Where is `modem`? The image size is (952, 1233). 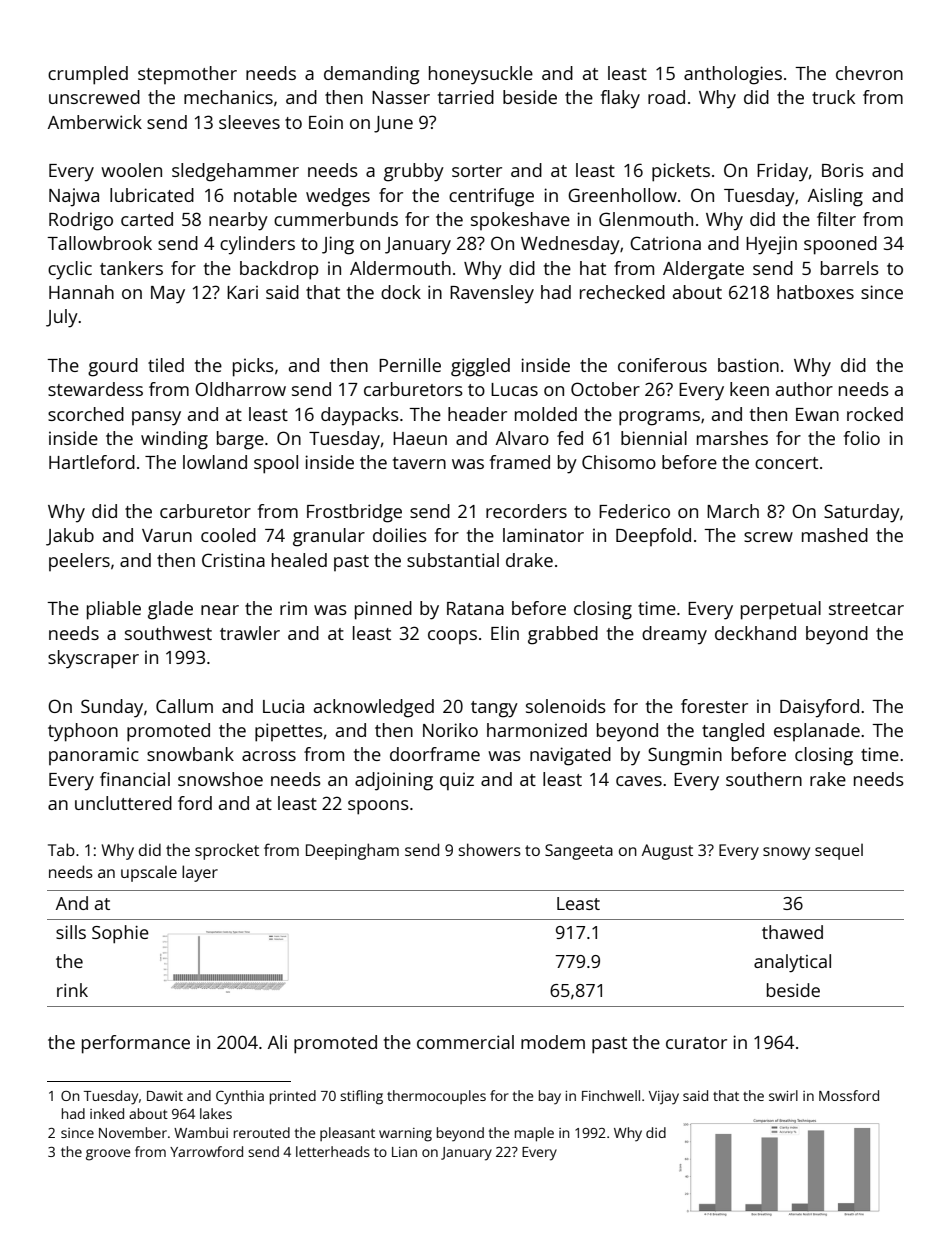 modem is located at coordinates (553, 1042).
